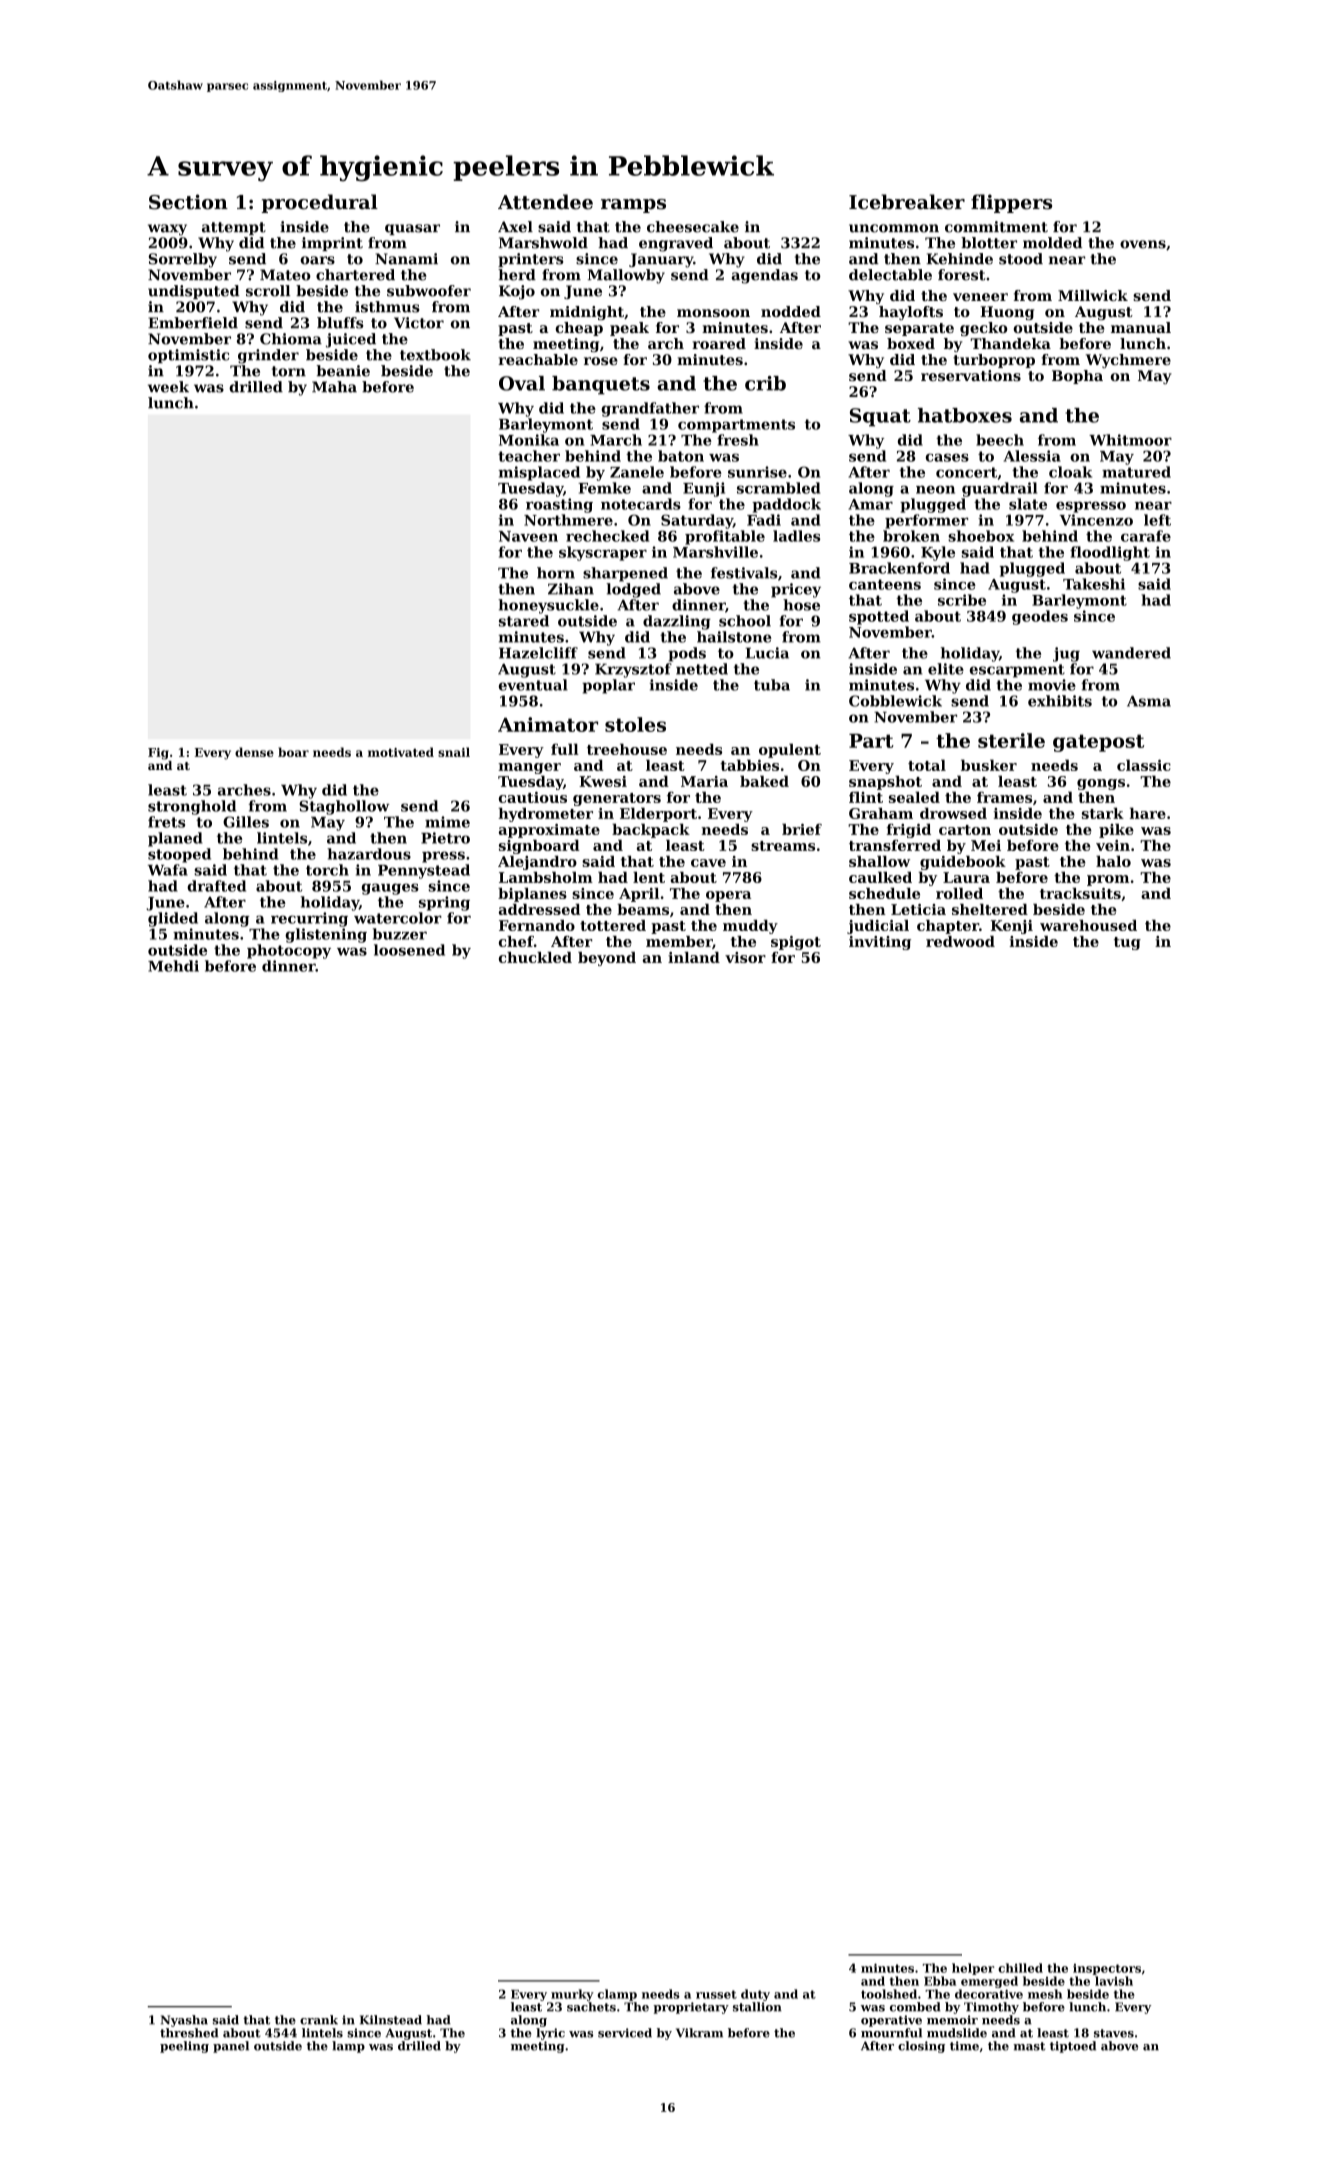 The height and width of the screenshot is (2173, 1319). Describe the element at coordinates (745, 957) in the screenshot. I see `visor` at that location.
